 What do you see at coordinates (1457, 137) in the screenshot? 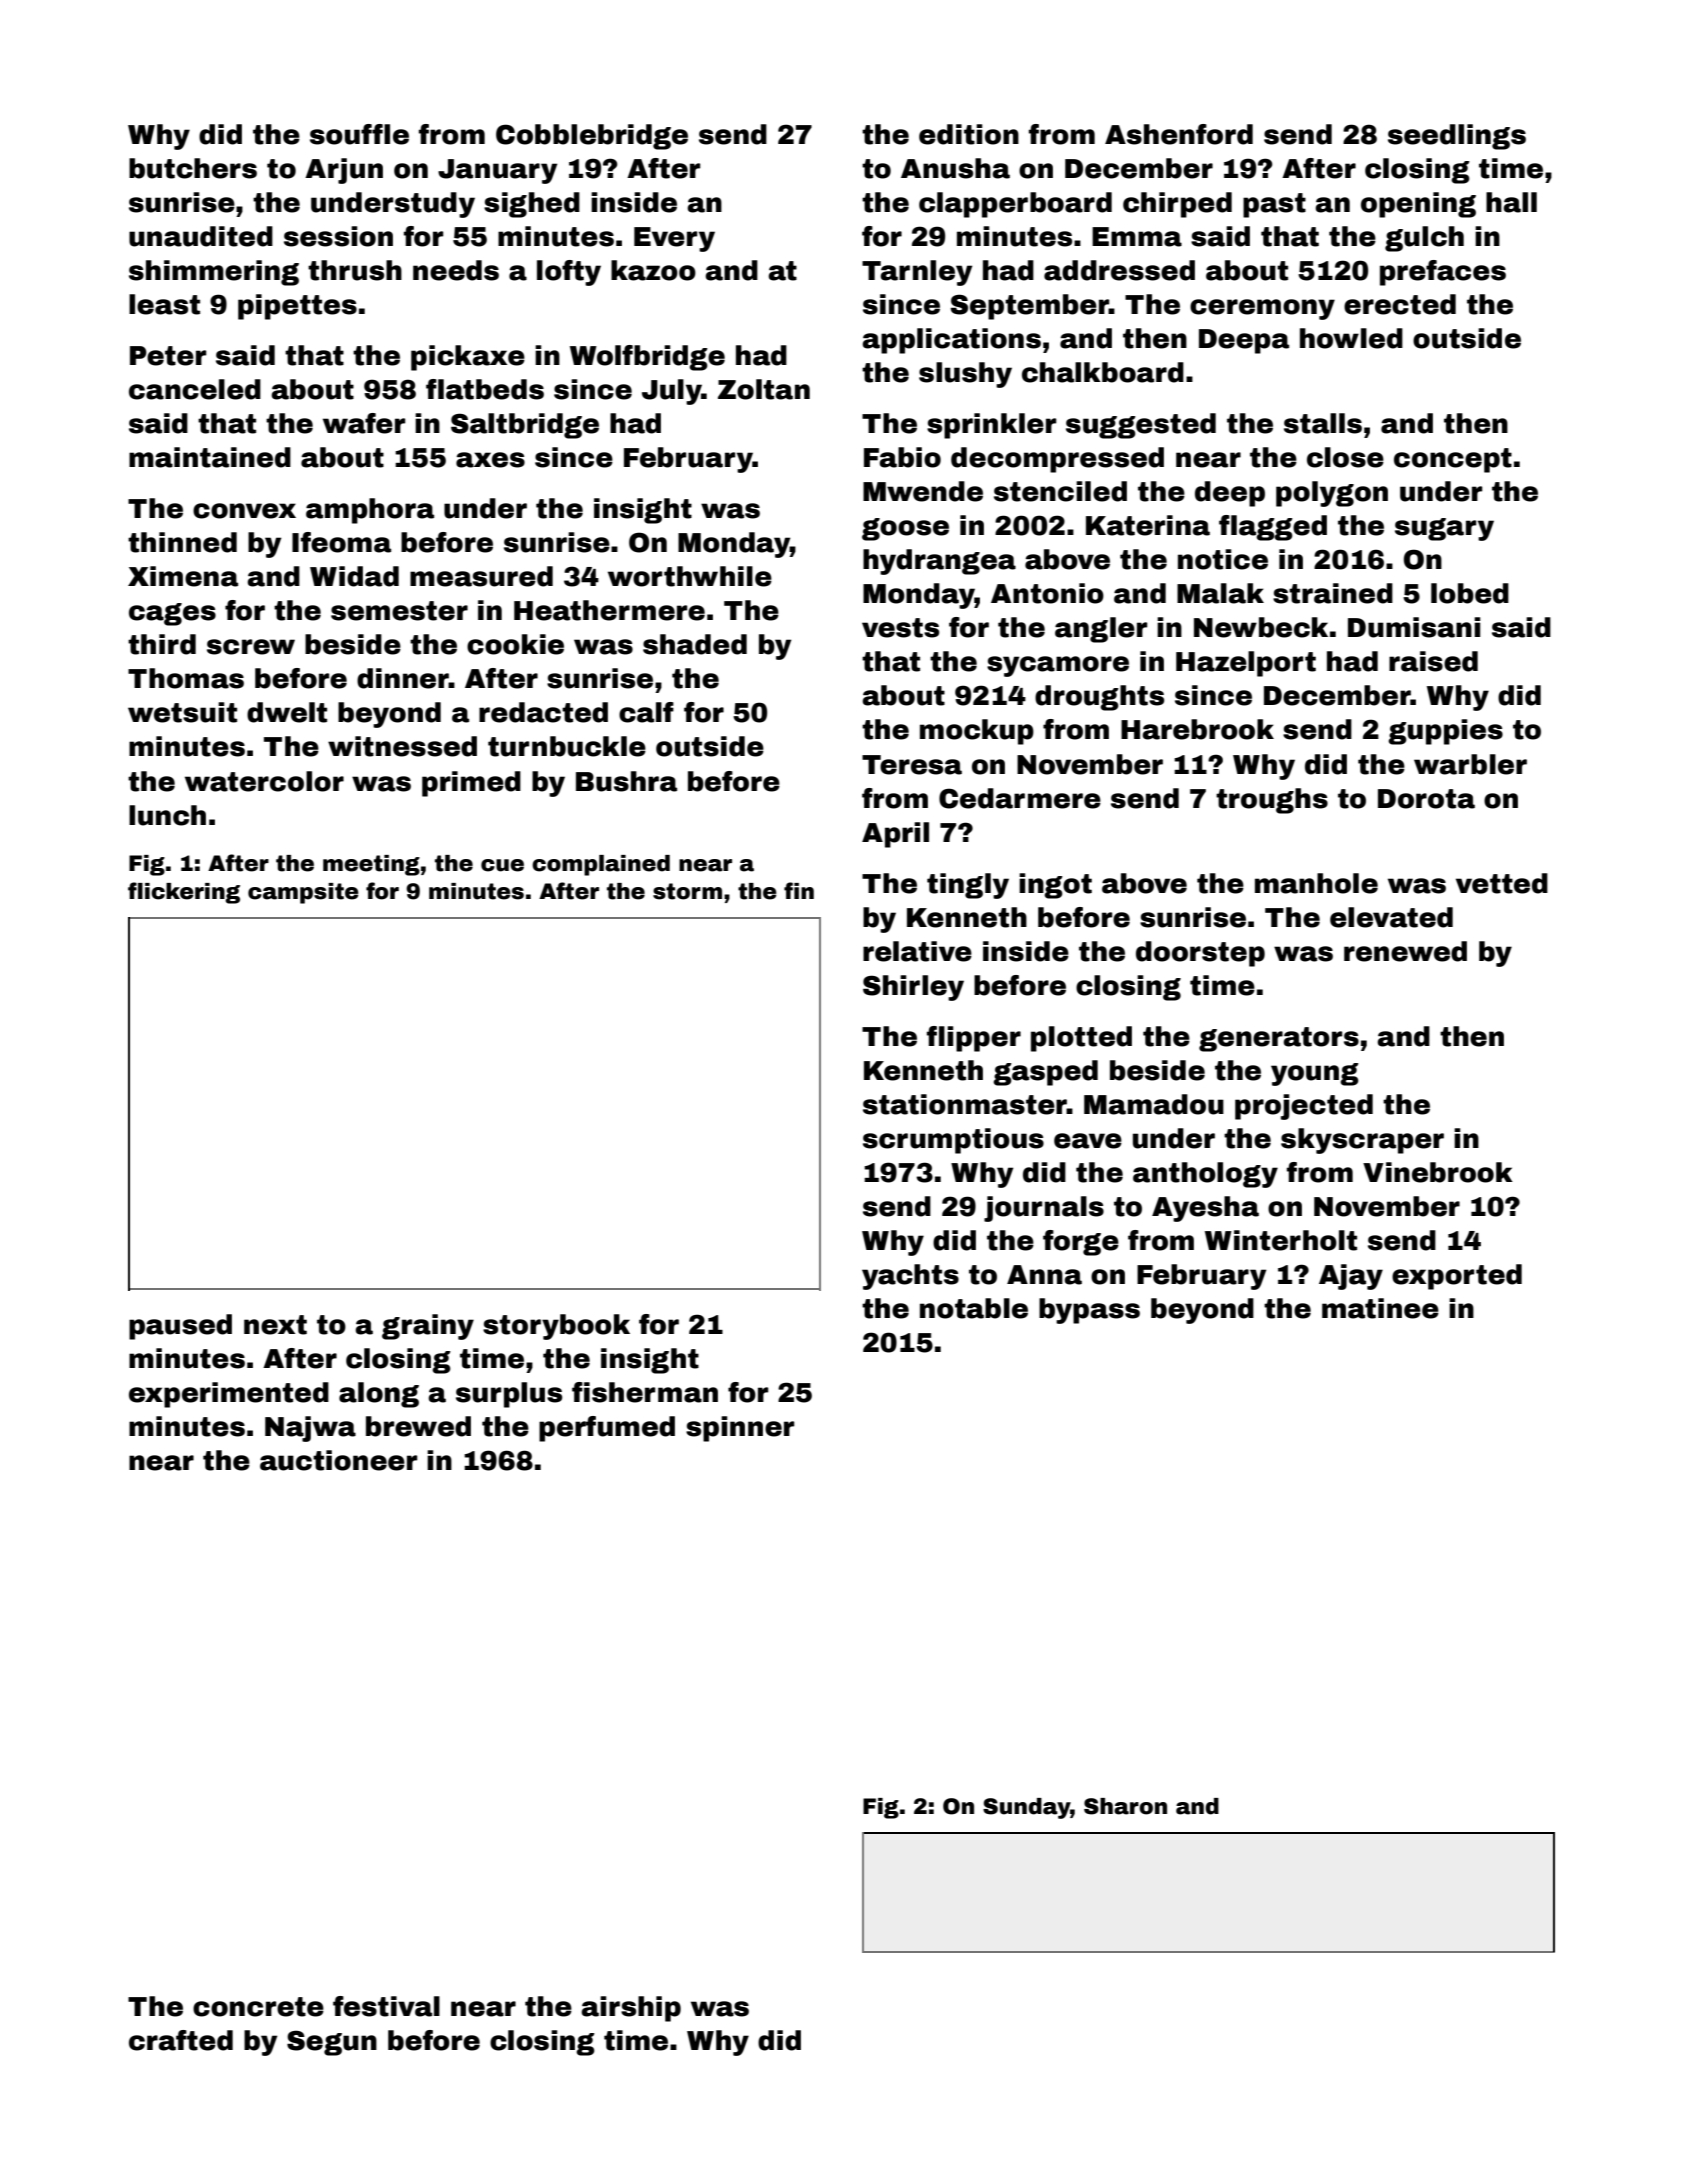
I see `seedlings` at bounding box center [1457, 137].
